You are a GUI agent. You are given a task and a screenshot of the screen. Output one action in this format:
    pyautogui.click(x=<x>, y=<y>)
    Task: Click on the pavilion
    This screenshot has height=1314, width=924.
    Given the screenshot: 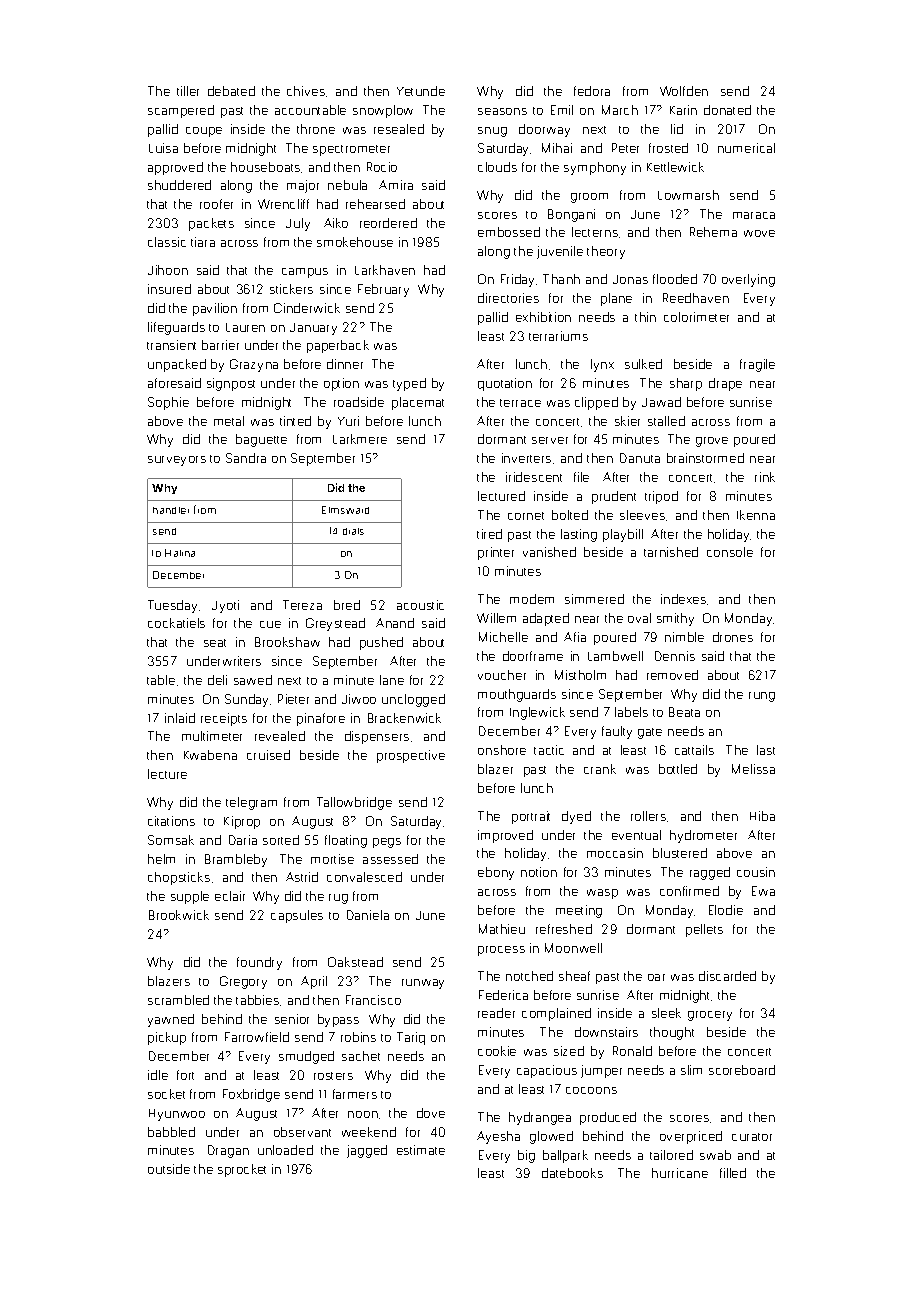 What is the action you would take?
    pyautogui.click(x=215, y=309)
